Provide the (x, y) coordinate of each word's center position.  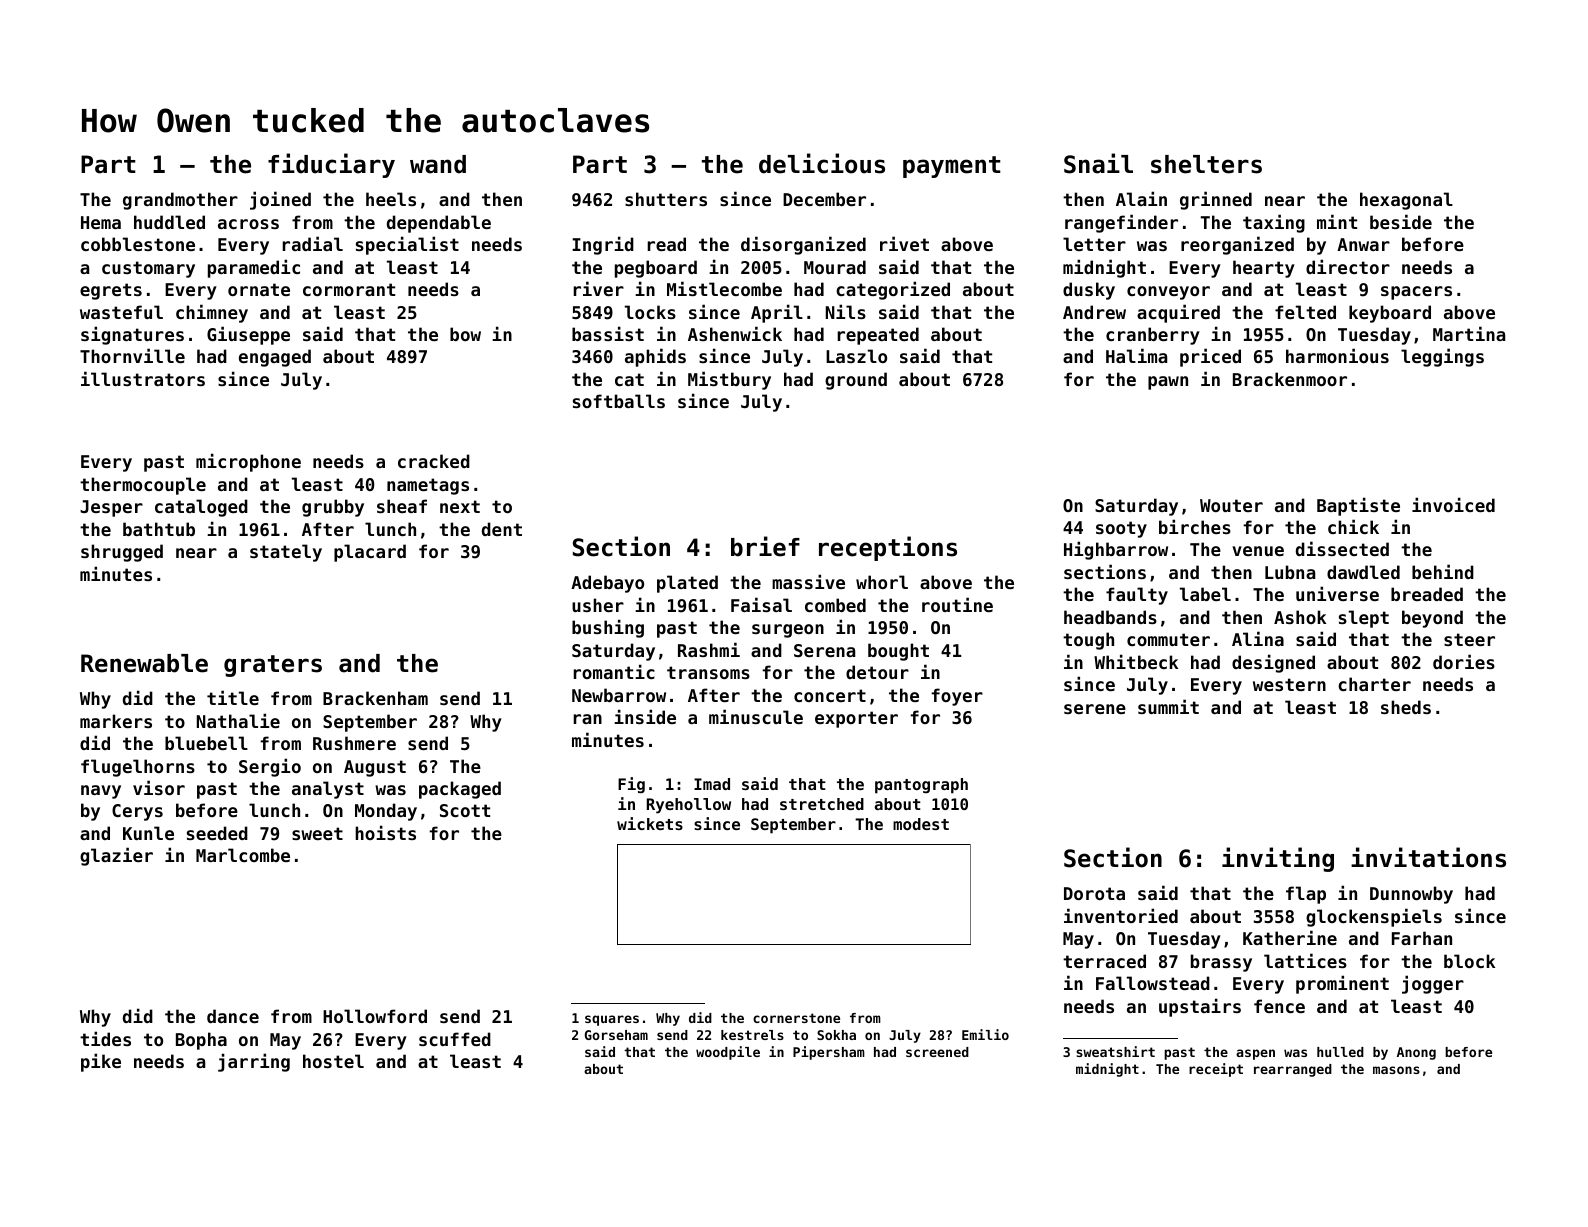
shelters (1206, 164)
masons (1396, 1070)
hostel (333, 1061)
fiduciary (331, 165)
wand (438, 164)
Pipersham (829, 1053)
